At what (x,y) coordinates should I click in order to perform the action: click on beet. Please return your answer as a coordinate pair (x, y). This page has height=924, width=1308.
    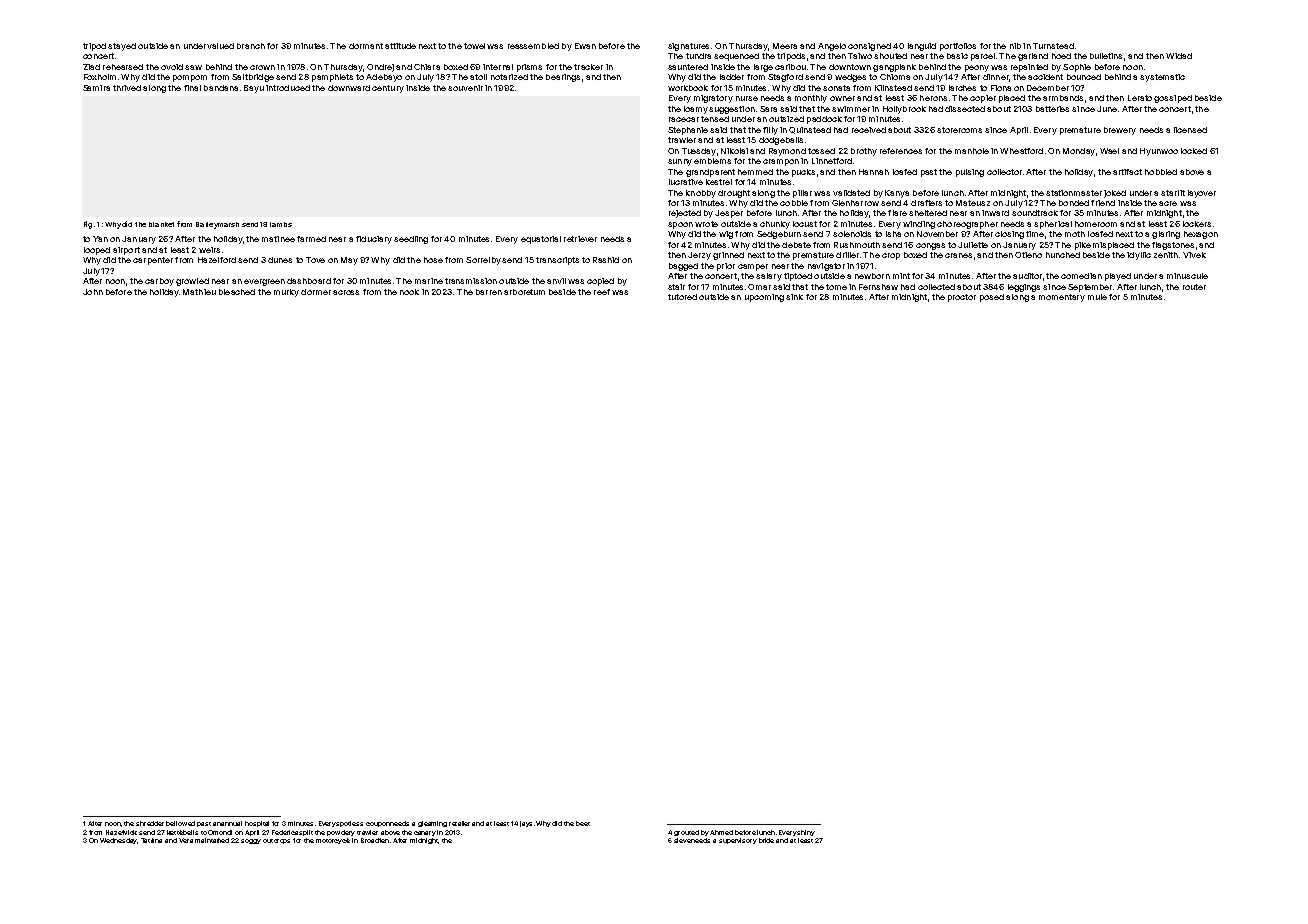
    Looking at the image, I should click on (583, 823).
